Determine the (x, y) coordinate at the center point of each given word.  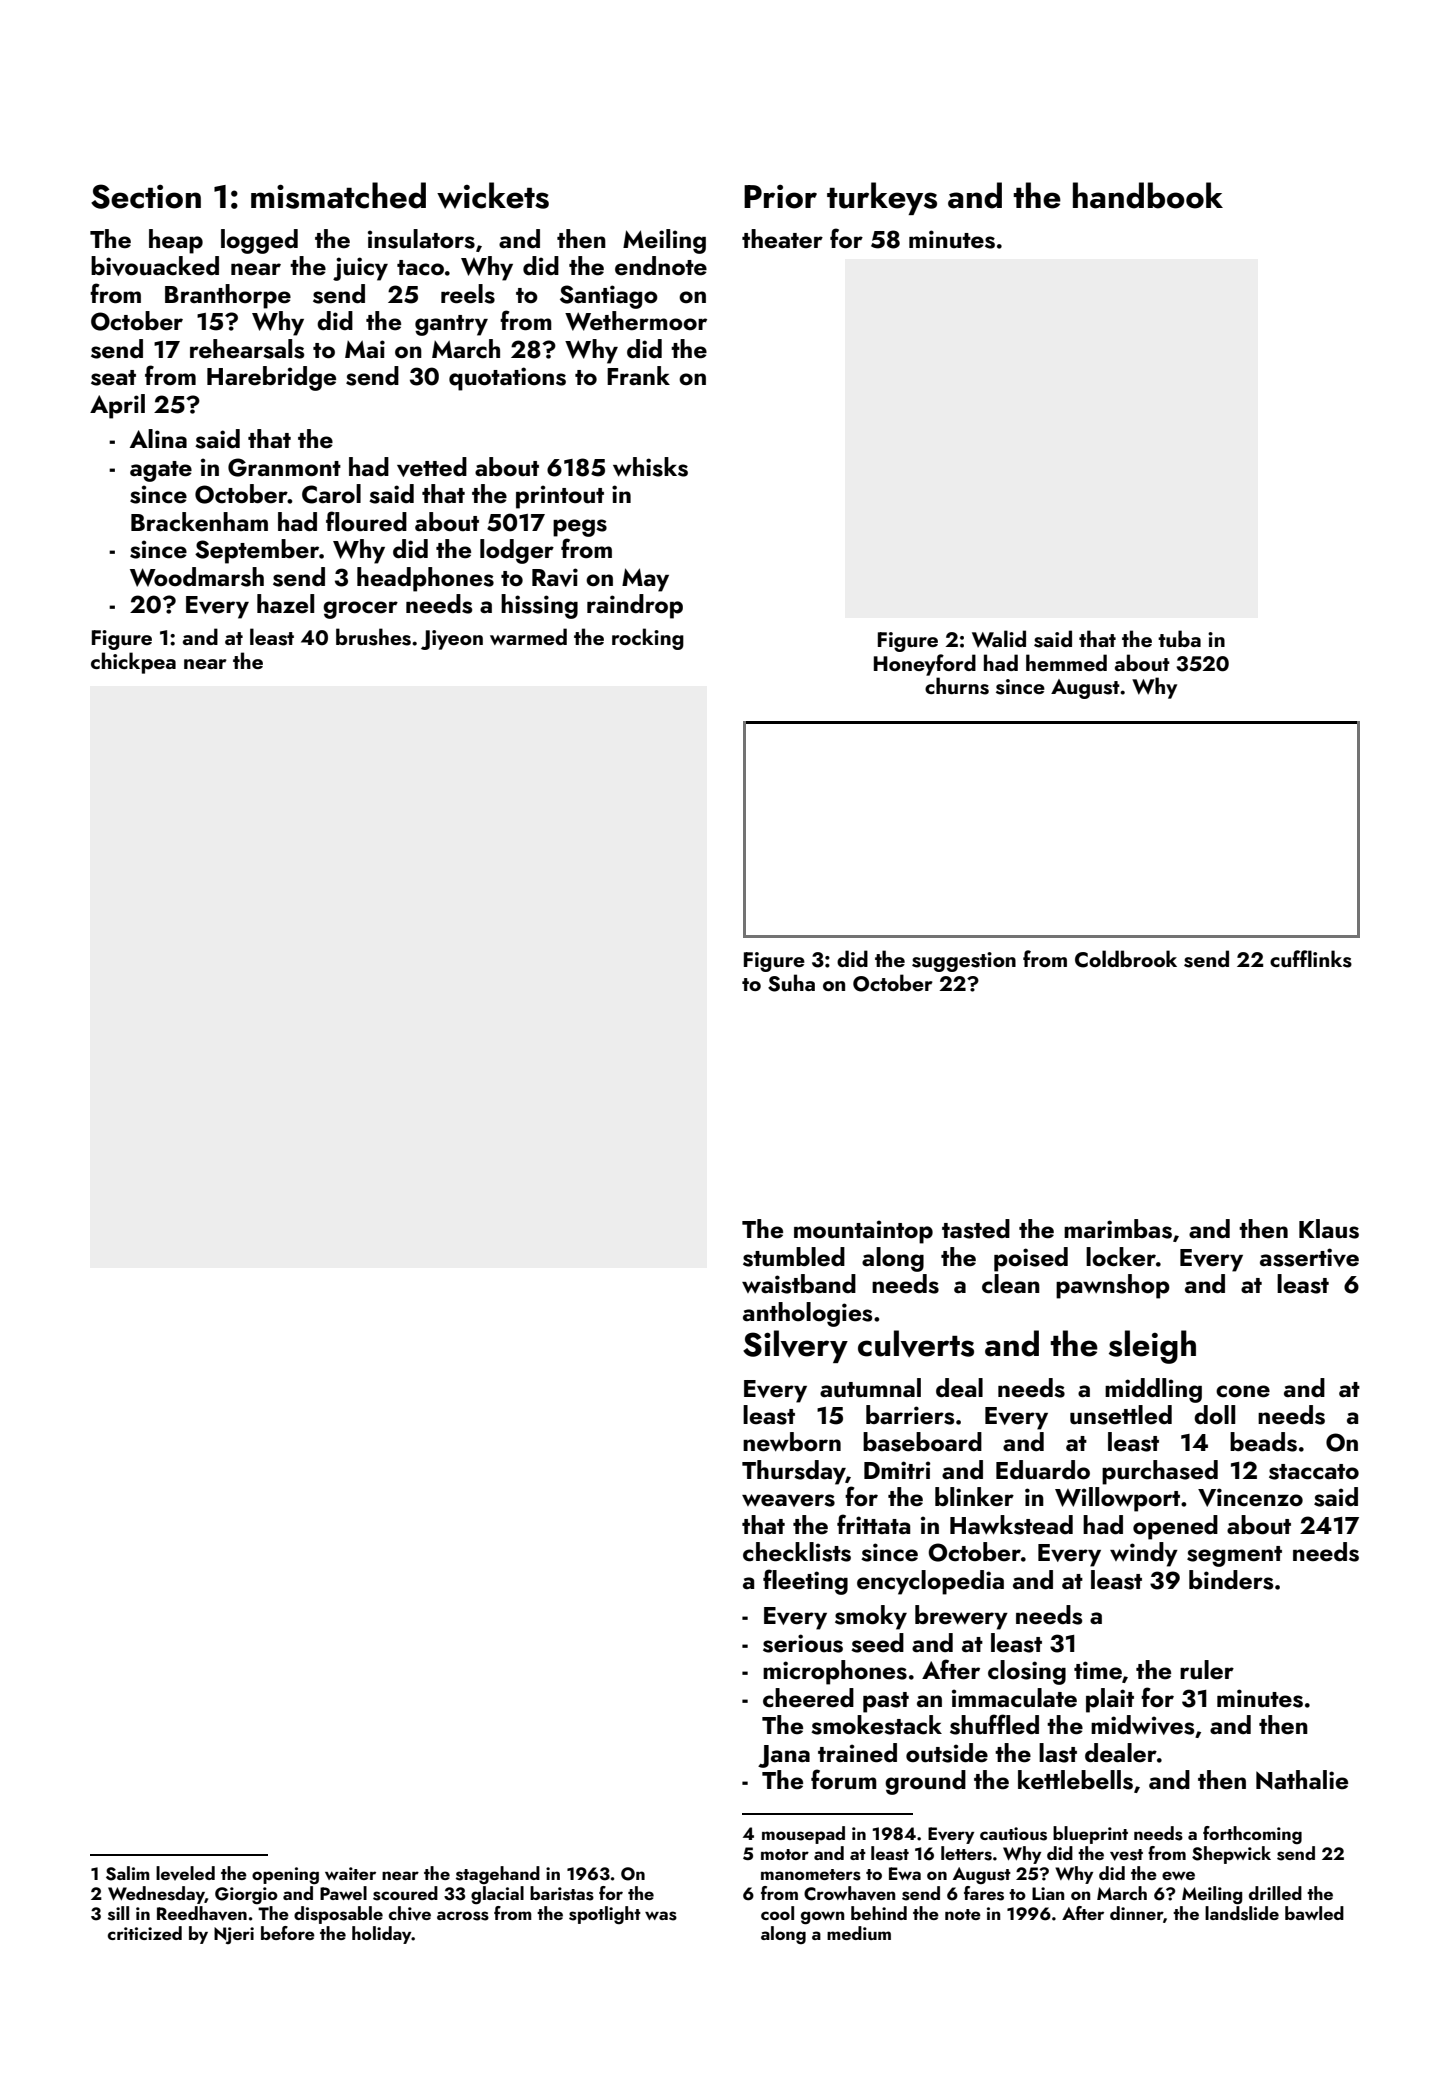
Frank (638, 375)
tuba (1179, 638)
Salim (128, 1873)
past (886, 1702)
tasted (976, 1229)
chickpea (133, 663)
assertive (1309, 1257)
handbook (1148, 195)
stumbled (794, 1257)
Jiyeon (452, 640)
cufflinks (1311, 959)
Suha (791, 983)
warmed (528, 636)
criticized (145, 1933)
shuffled (994, 1724)
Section (146, 196)
